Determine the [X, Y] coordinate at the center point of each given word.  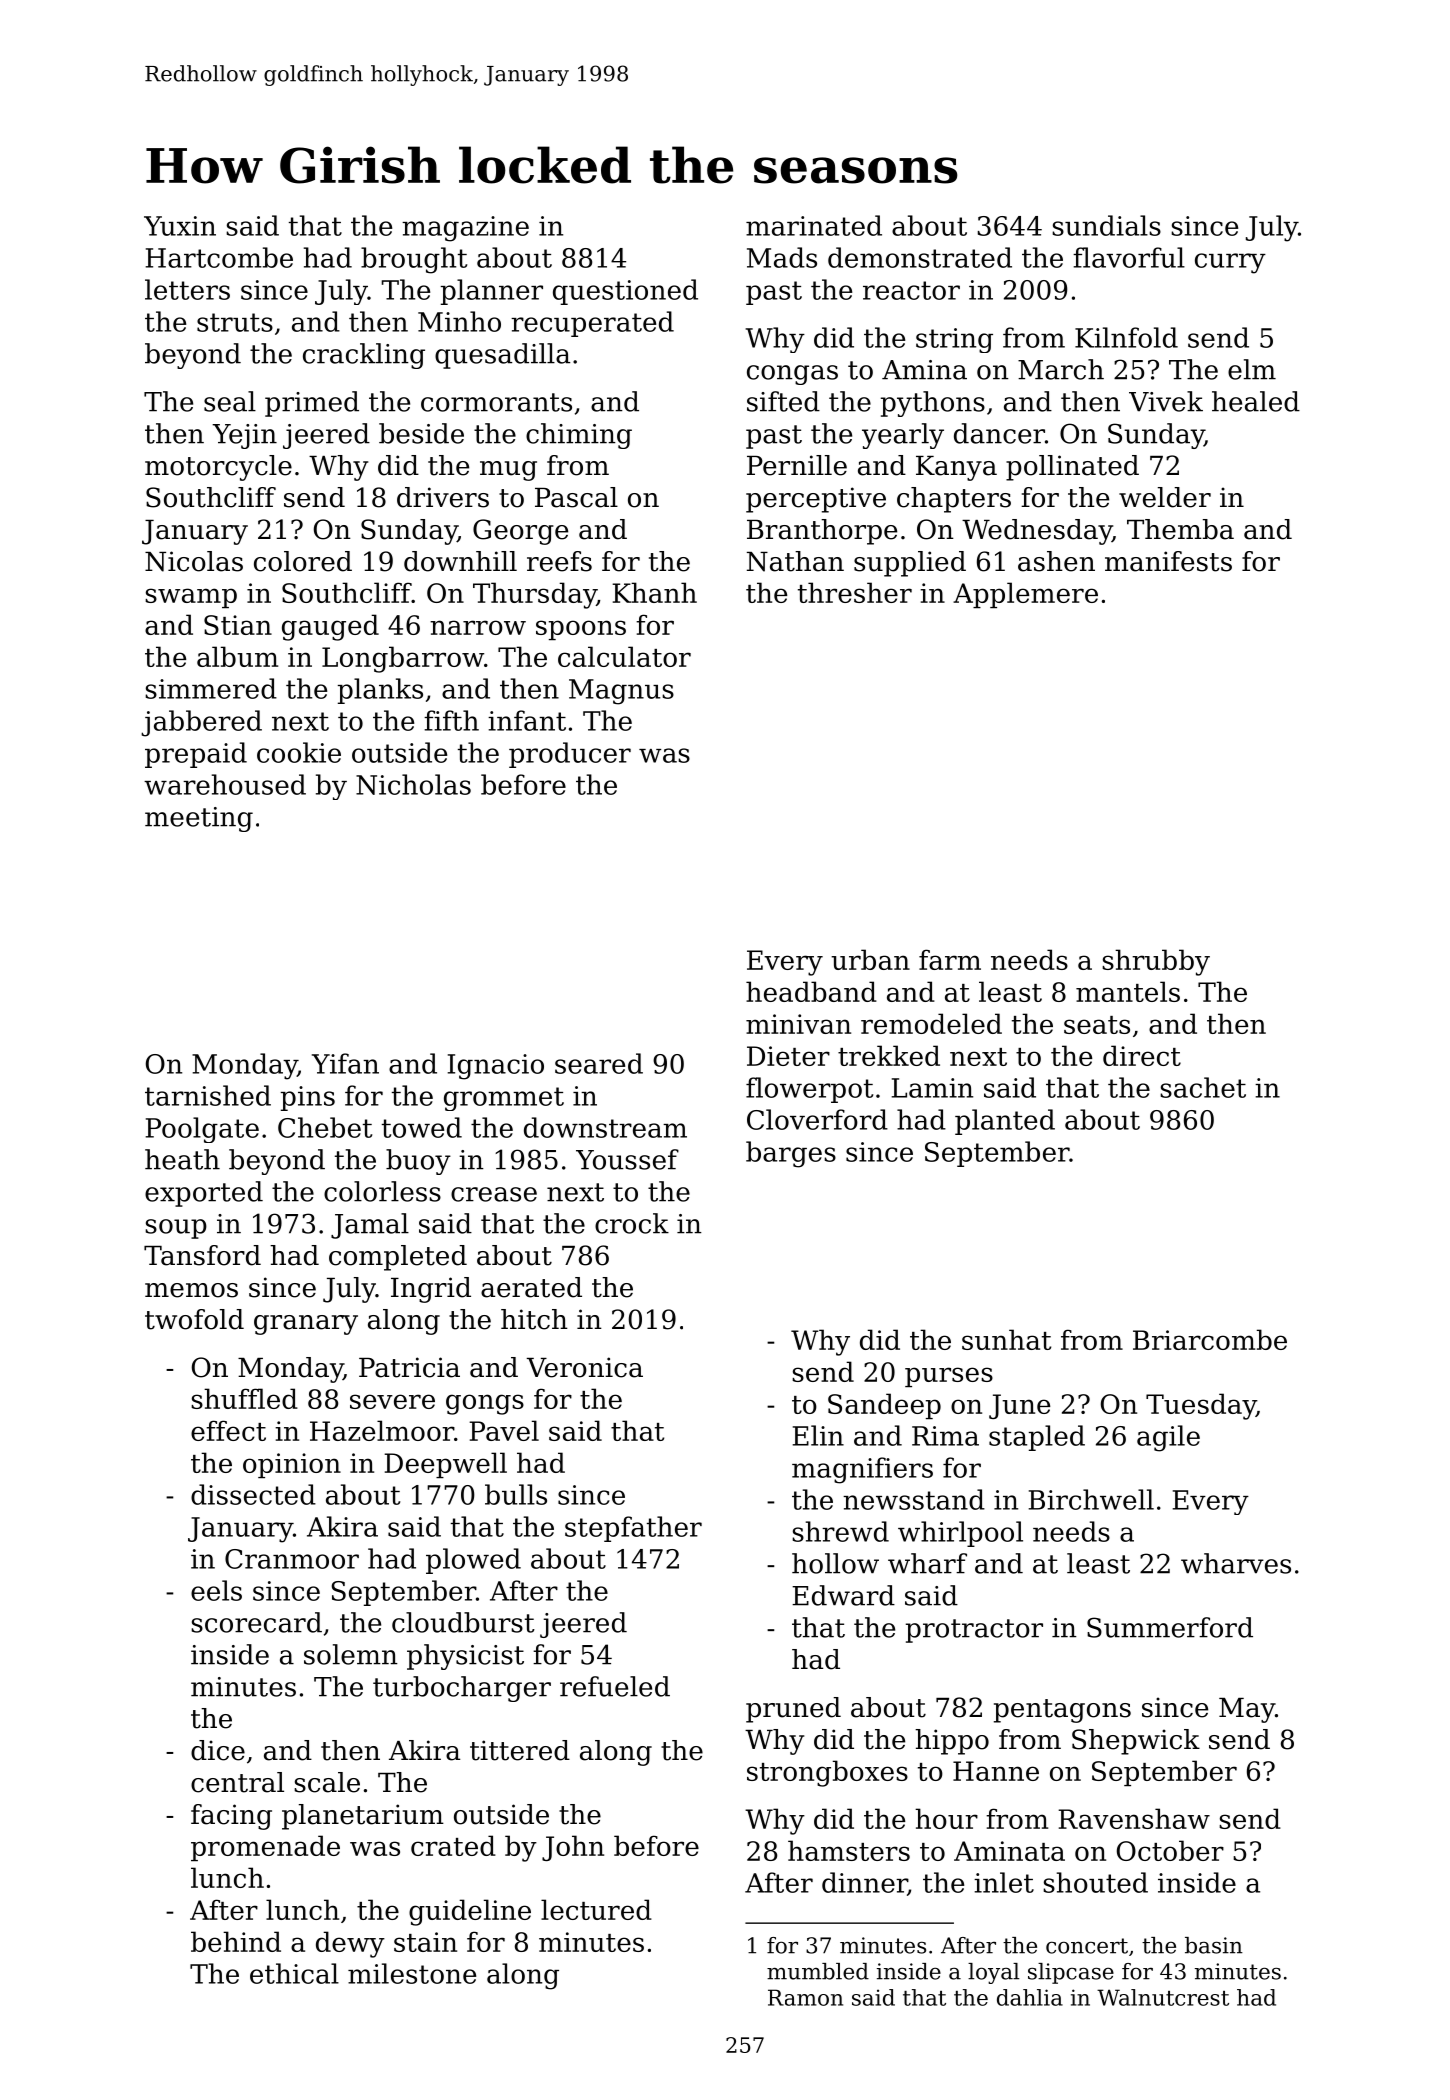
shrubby [1156, 962]
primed [312, 404]
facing [231, 1817]
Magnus [621, 692]
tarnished [208, 1095]
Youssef [627, 1159]
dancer [999, 433]
